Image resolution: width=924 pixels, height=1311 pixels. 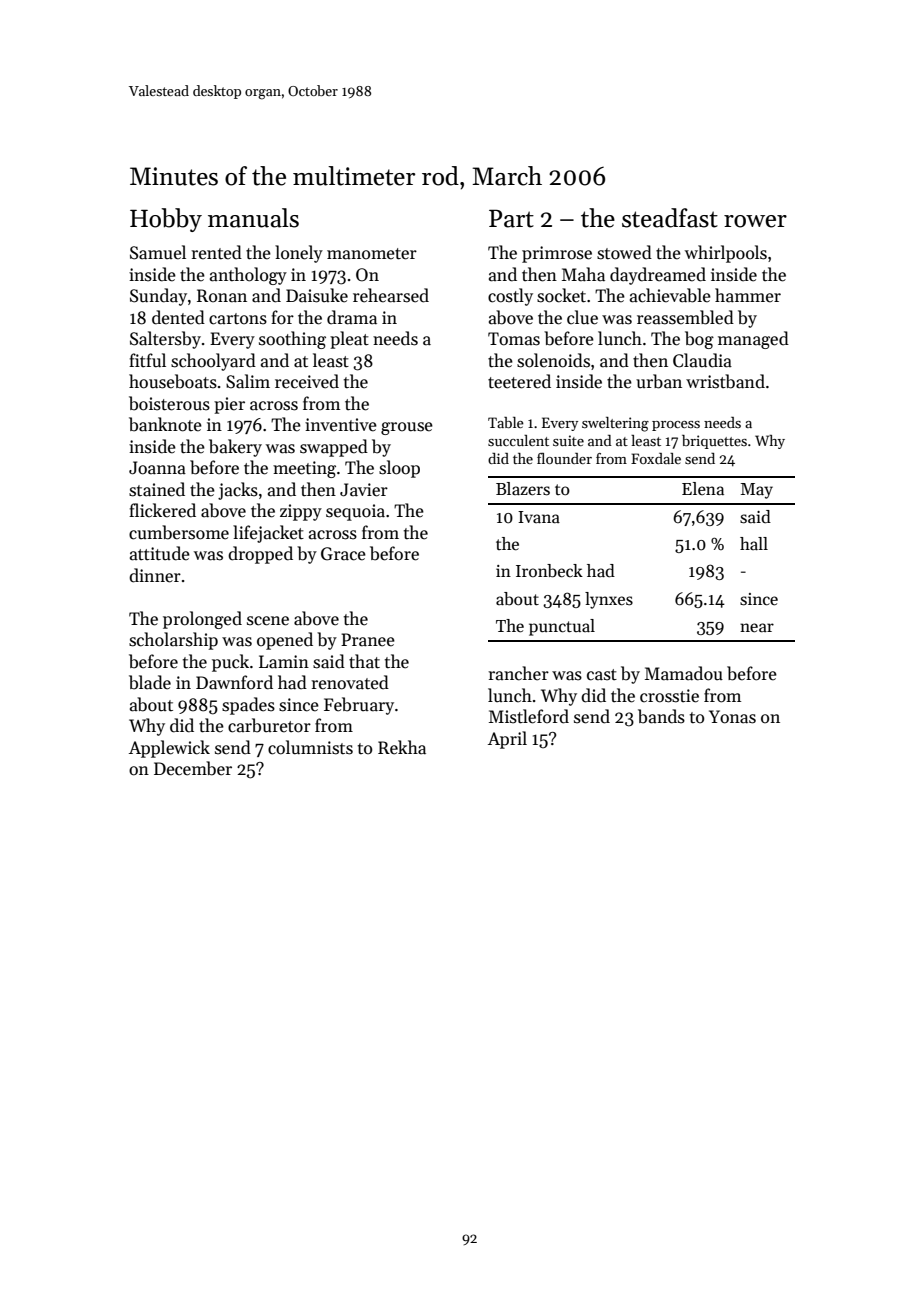 I want to click on Table, so click(x=506, y=422).
